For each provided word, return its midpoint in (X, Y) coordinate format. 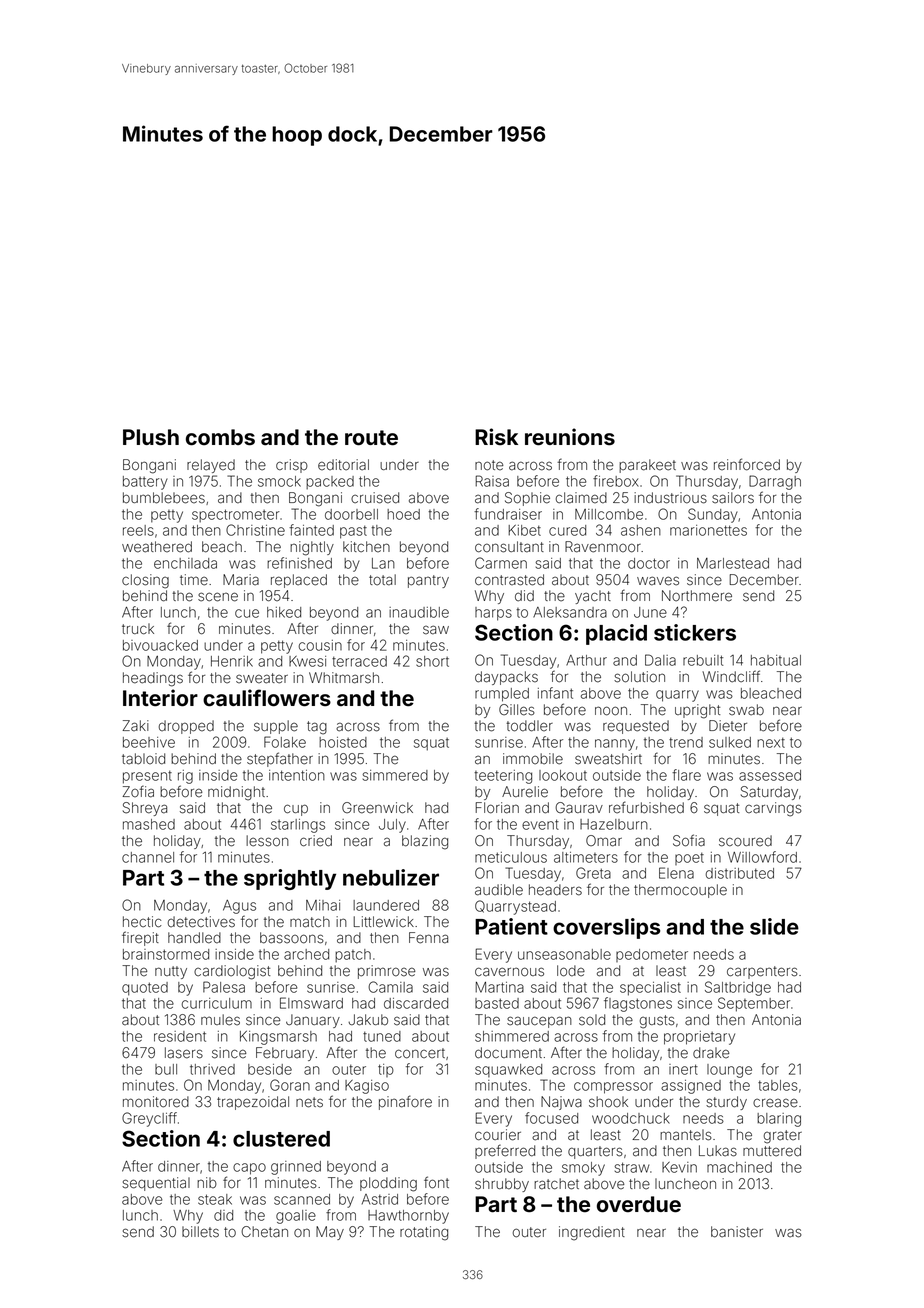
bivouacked (160, 645)
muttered (772, 1151)
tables (778, 1085)
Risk (496, 437)
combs (220, 437)
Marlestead (733, 563)
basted (497, 1003)
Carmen (501, 563)
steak (215, 1199)
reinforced (747, 464)
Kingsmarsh (278, 1038)
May (330, 1233)
